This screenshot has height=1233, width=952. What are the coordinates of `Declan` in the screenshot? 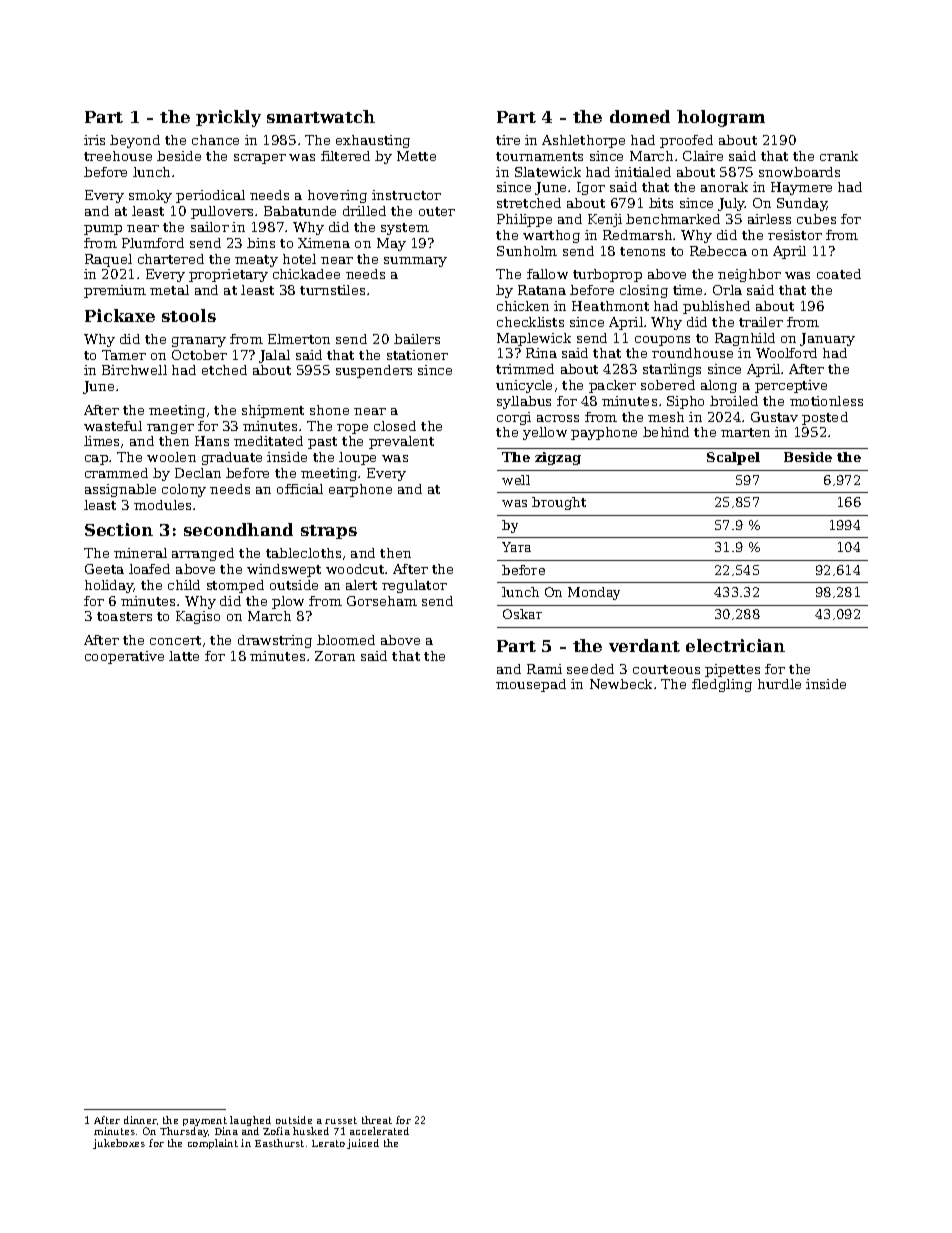 It's located at (198, 473).
